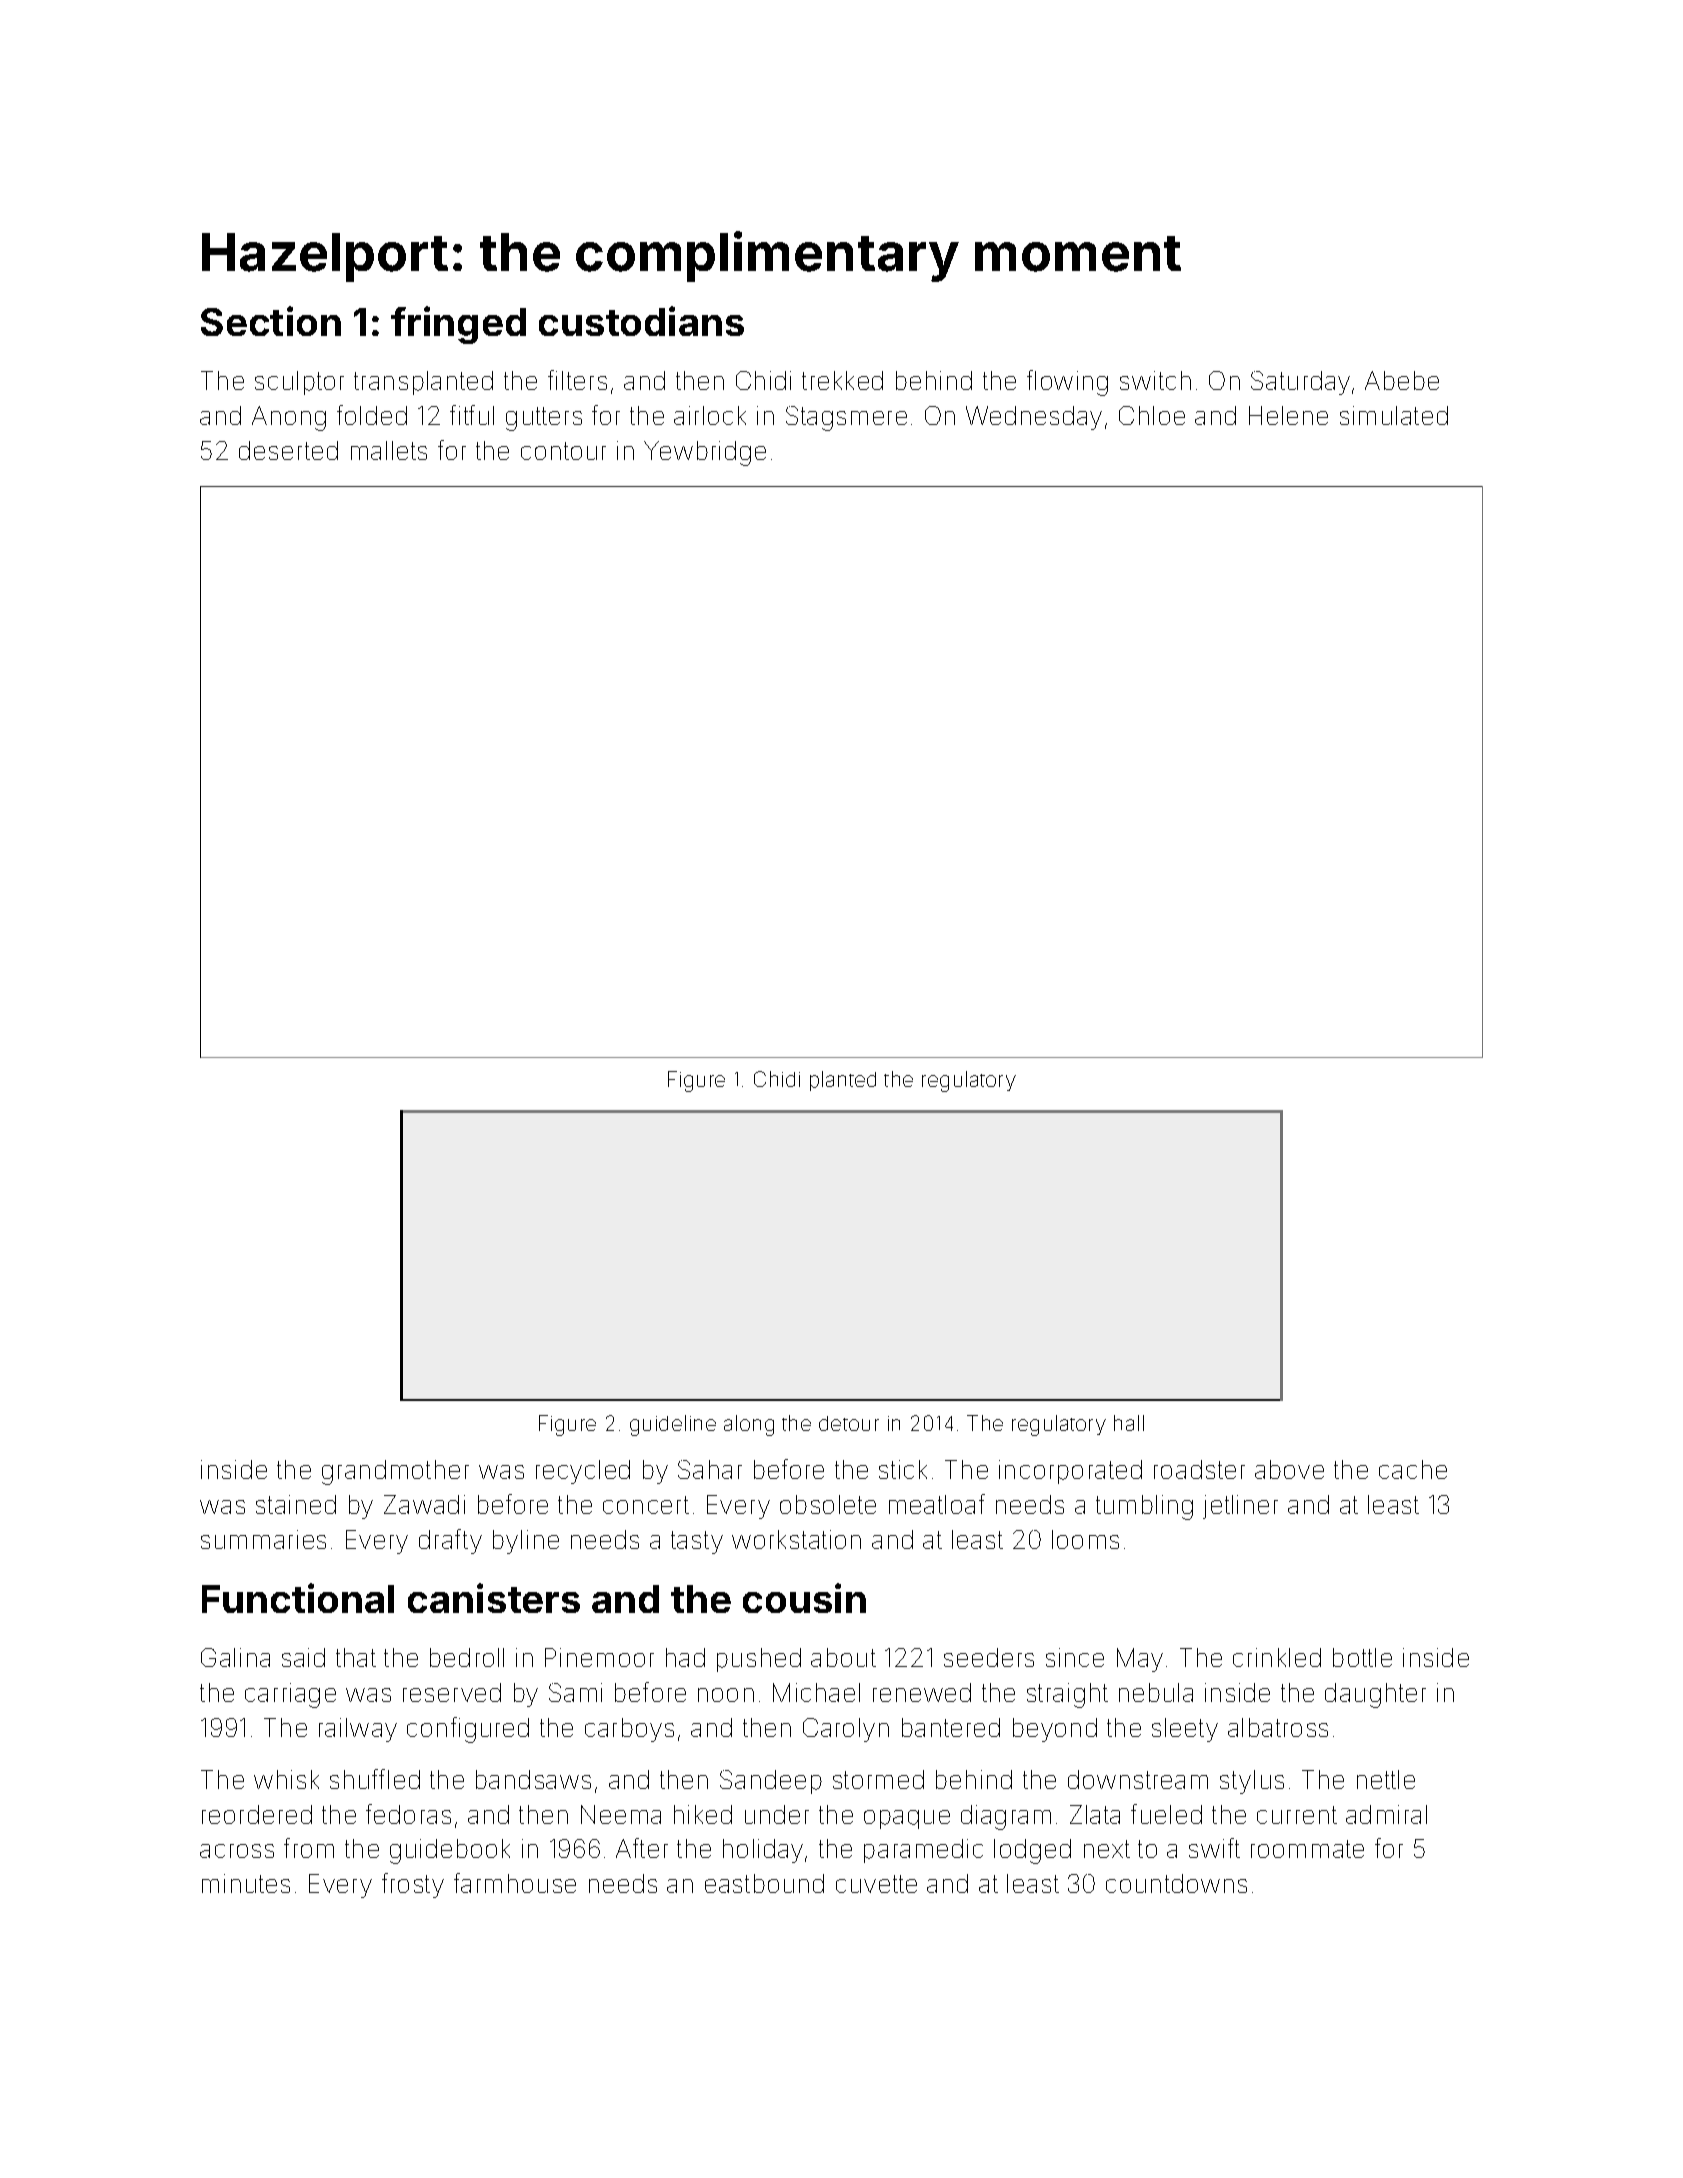 This page has width=1683, height=2178. What do you see at coordinates (1199, 1469) in the page?
I see `roadster` at bounding box center [1199, 1469].
